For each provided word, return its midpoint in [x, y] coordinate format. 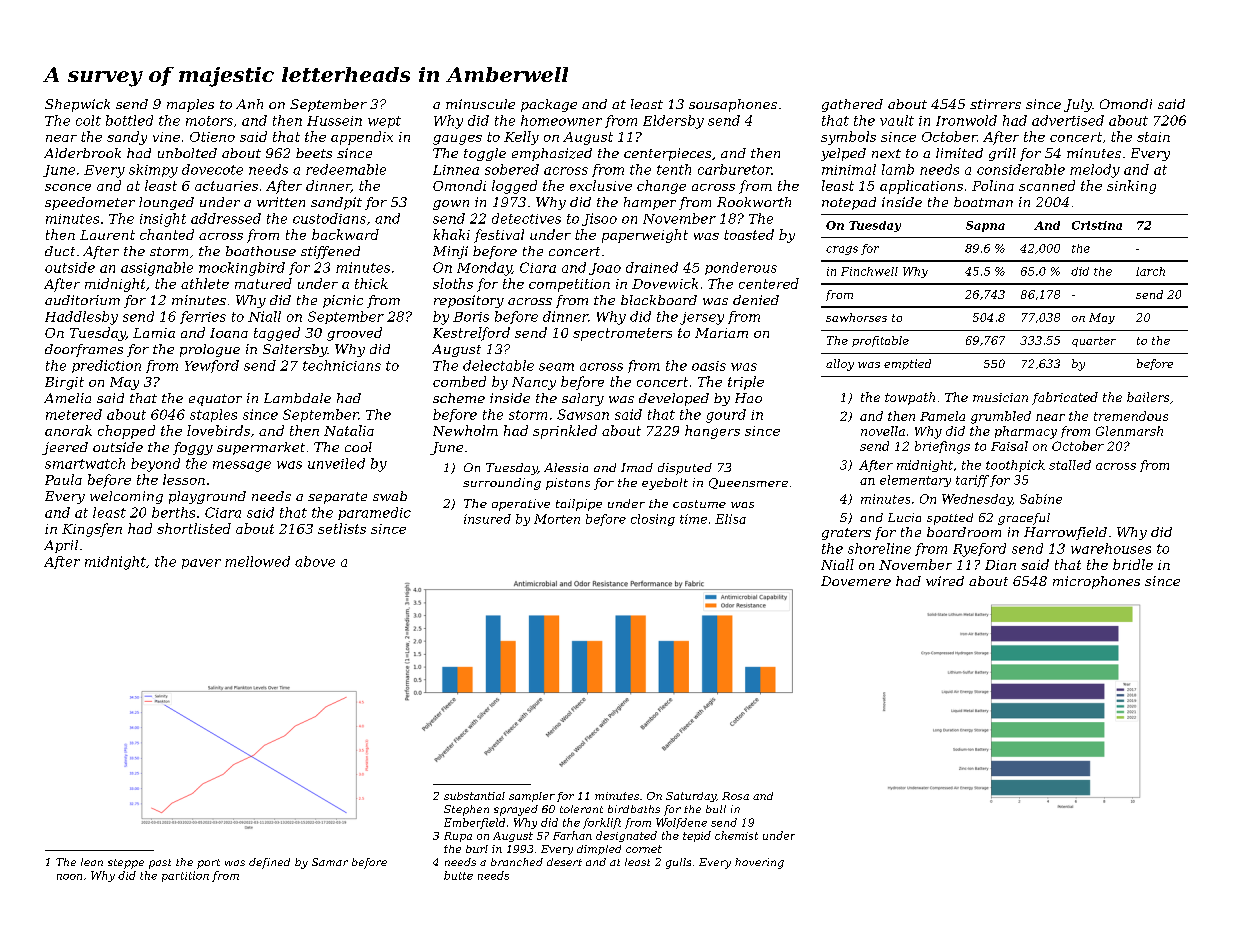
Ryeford [979, 550]
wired [945, 581]
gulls [678, 863]
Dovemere [856, 581]
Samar [330, 862]
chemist [736, 835]
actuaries [226, 186]
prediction [106, 366]
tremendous [1131, 416]
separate [337, 498]
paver [201, 564]
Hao [748, 398]
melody [1095, 171]
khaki [451, 234]
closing [653, 520]
